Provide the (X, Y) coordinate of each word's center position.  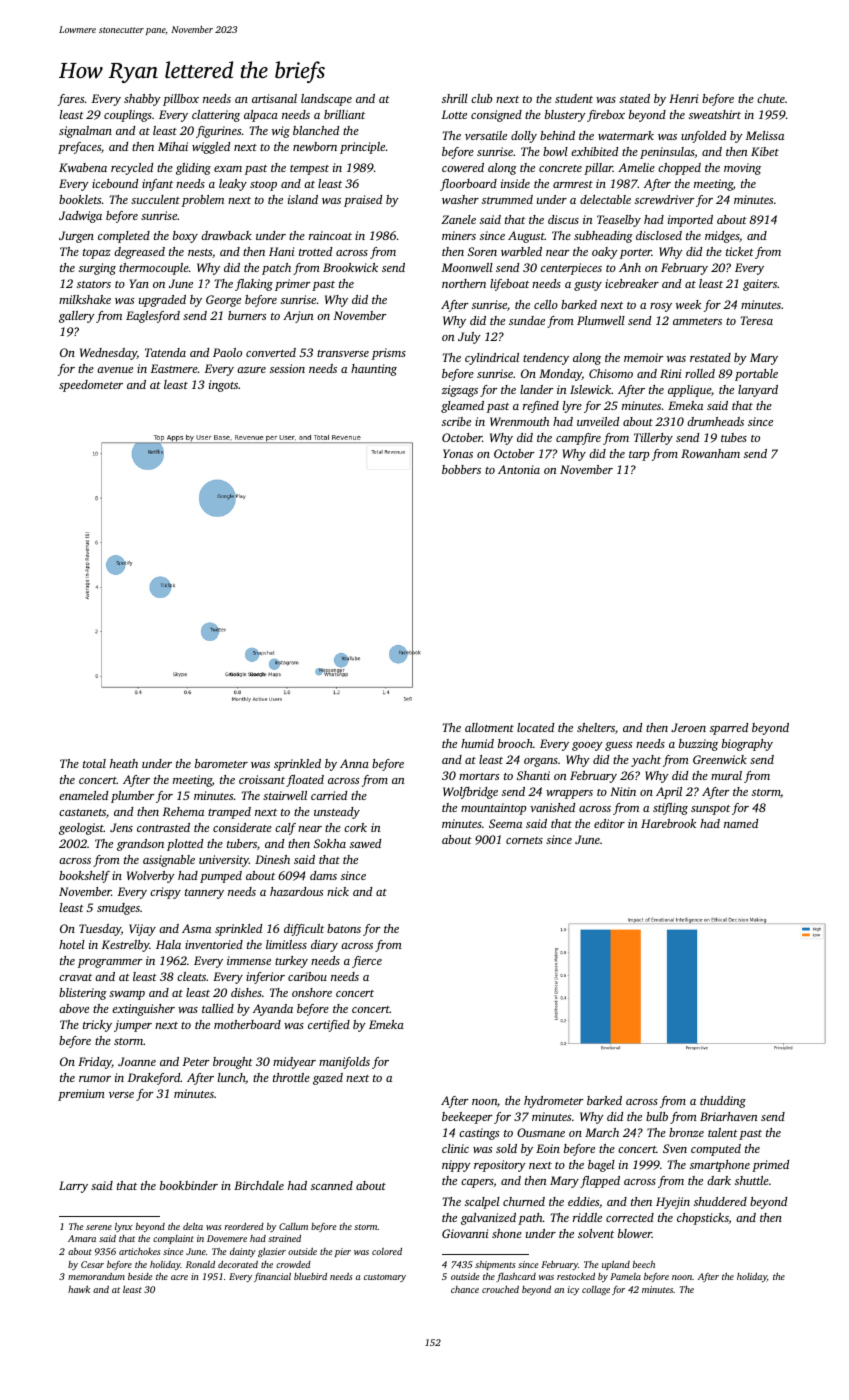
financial (272, 1277)
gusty (588, 286)
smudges (118, 909)
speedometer (91, 386)
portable (756, 375)
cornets (524, 840)
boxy (185, 237)
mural (726, 775)
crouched (500, 1289)
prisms (389, 354)
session (287, 368)
